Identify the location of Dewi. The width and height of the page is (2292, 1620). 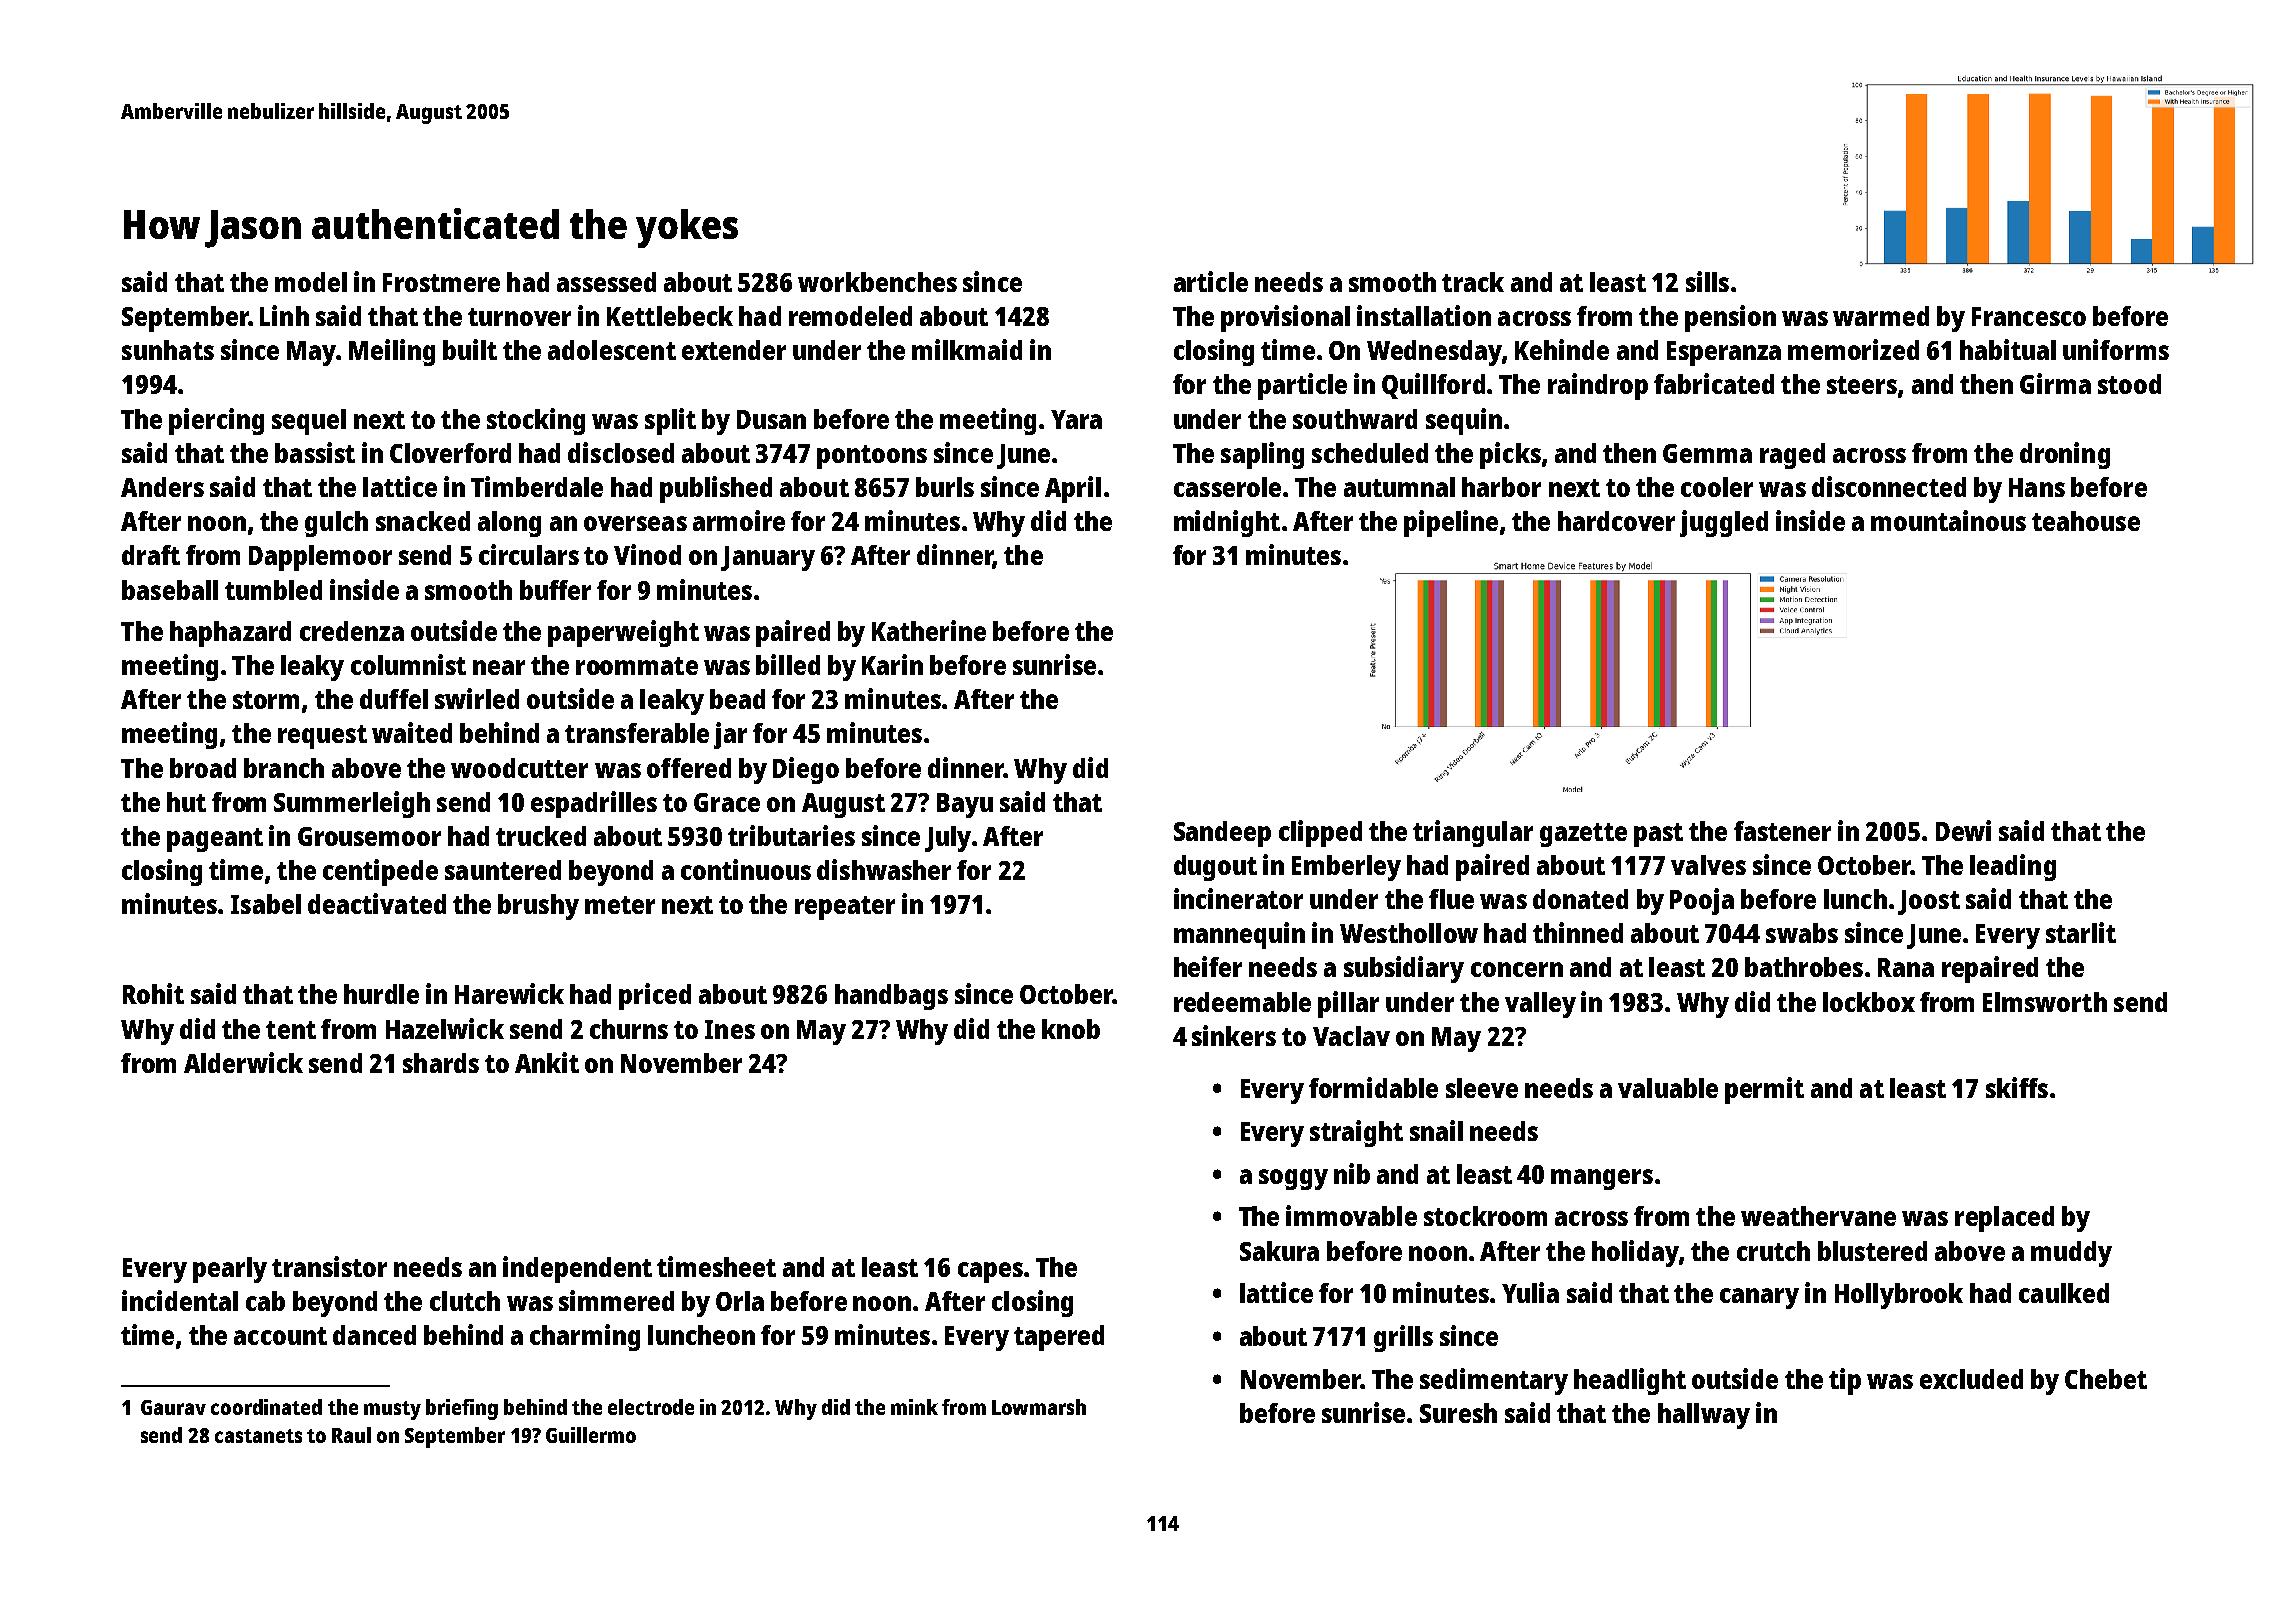
(1963, 830).
